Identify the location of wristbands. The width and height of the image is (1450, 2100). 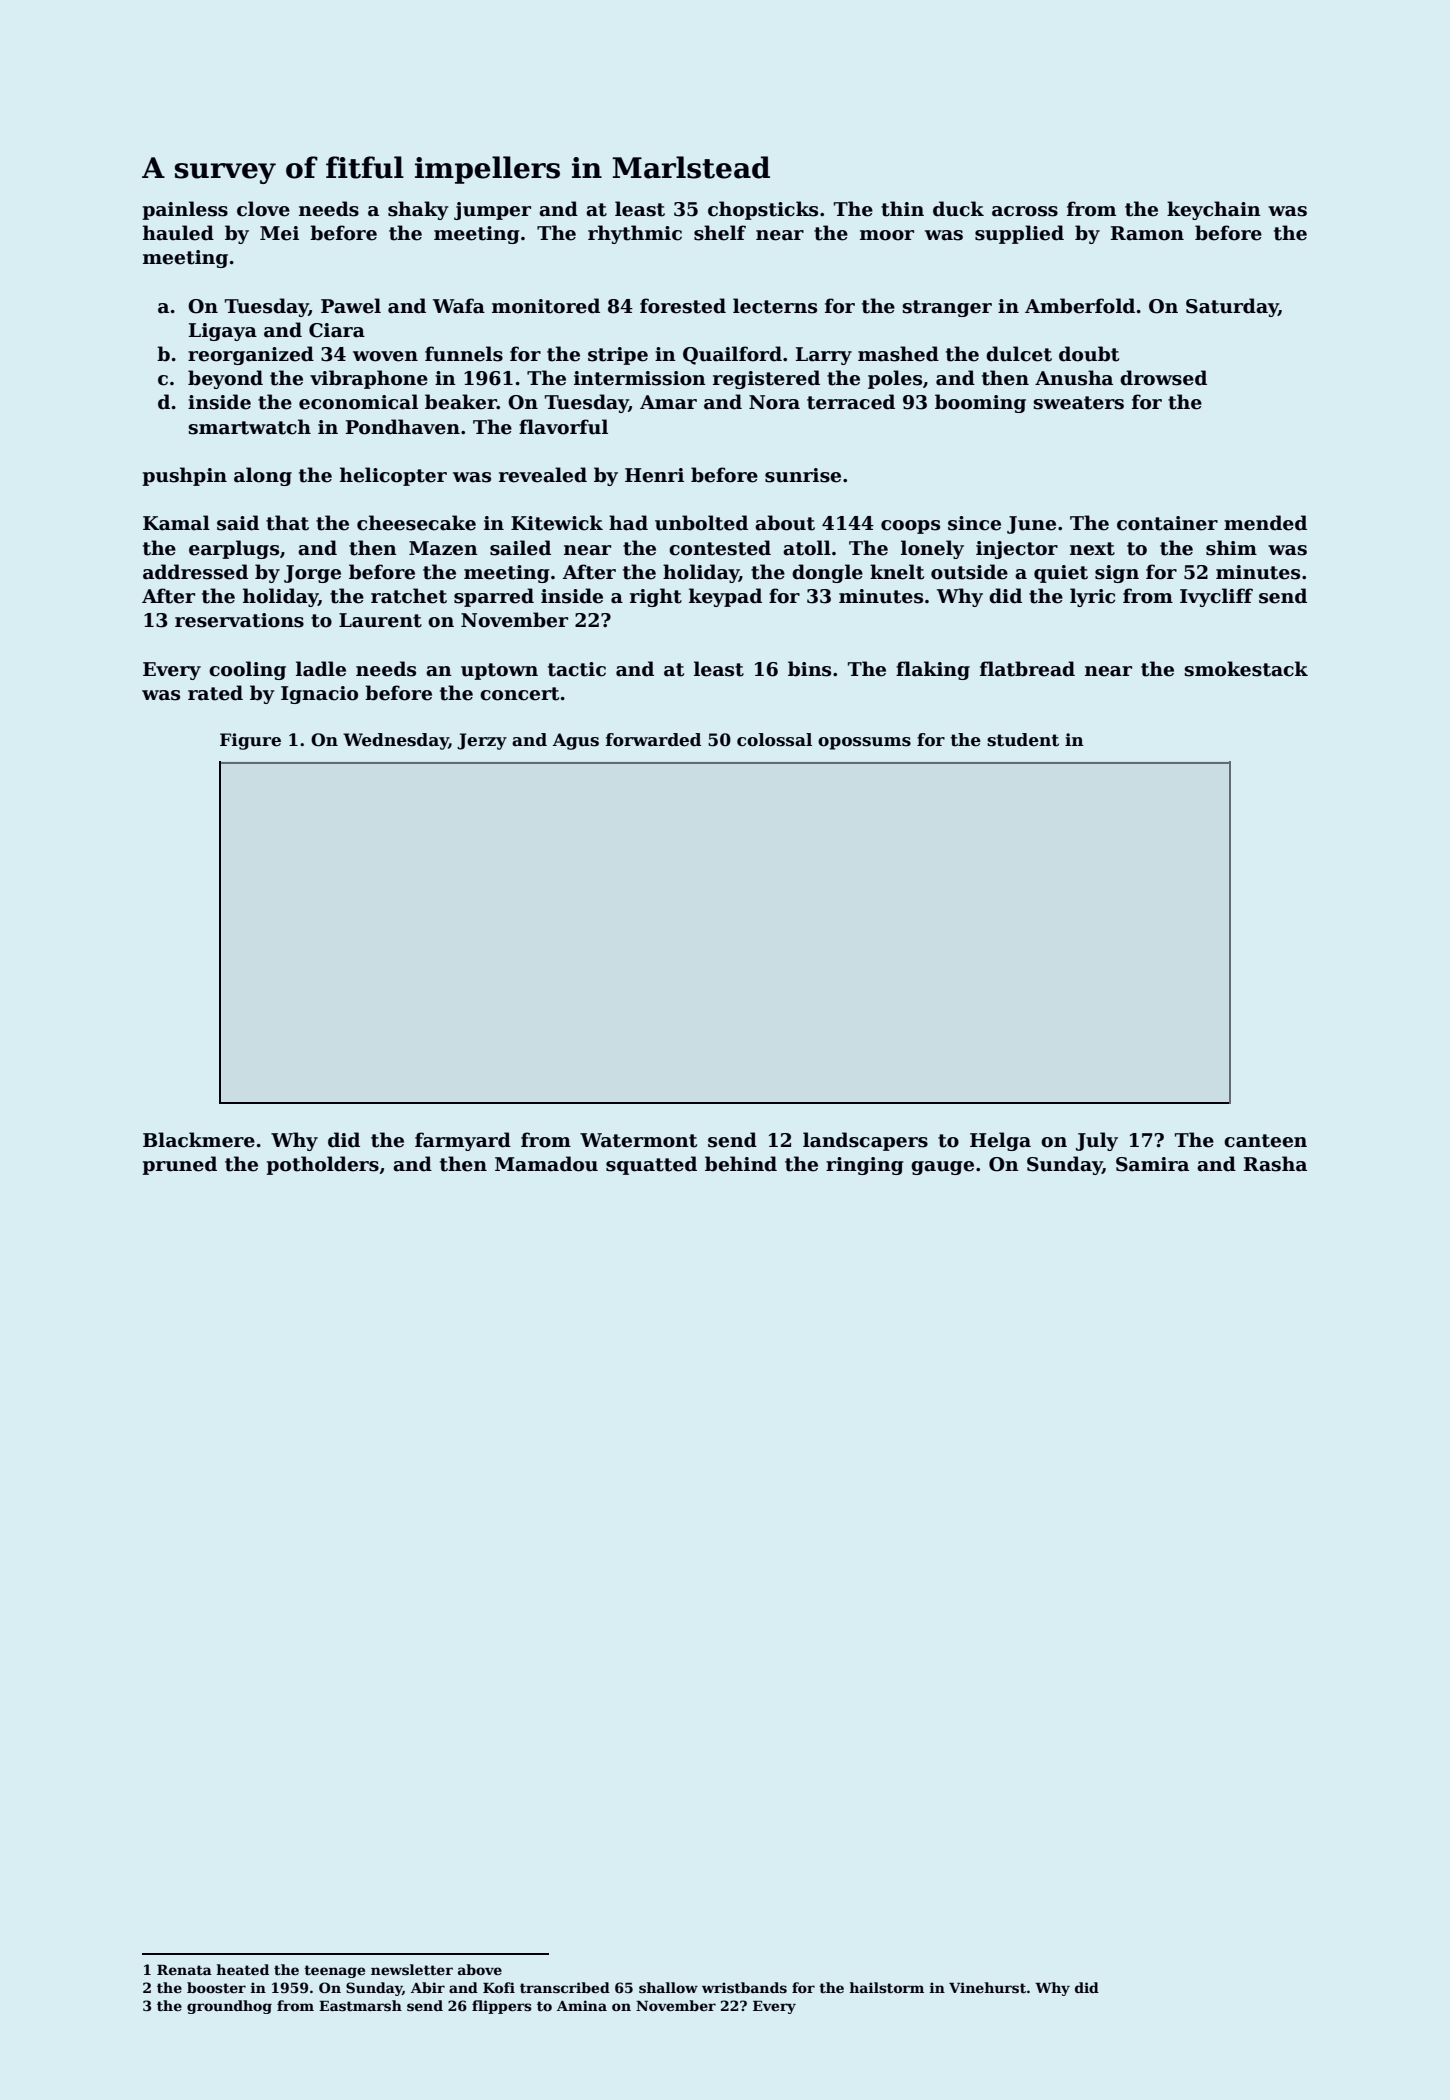
(744, 1987).
